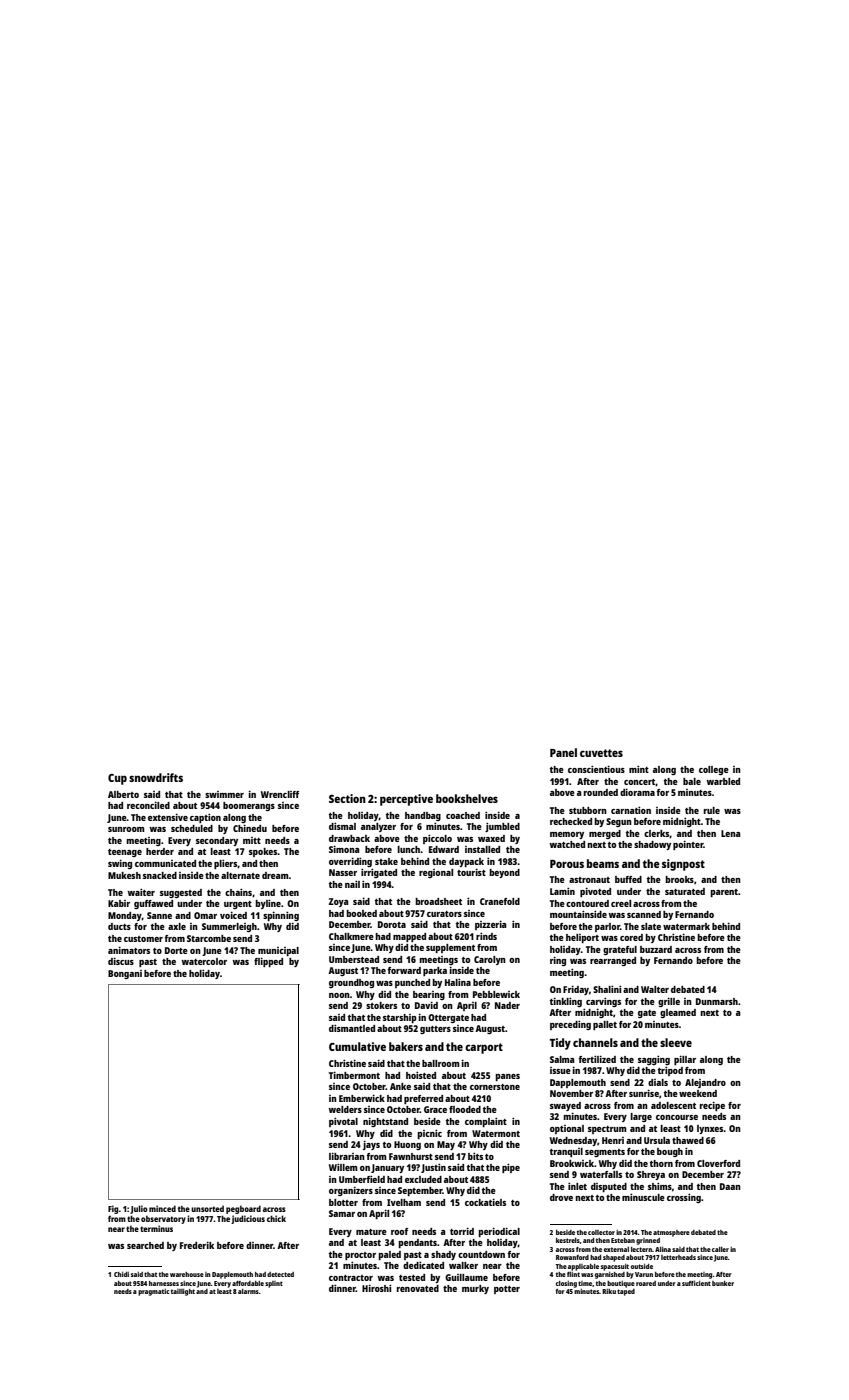  I want to click on rinds, so click(486, 936).
